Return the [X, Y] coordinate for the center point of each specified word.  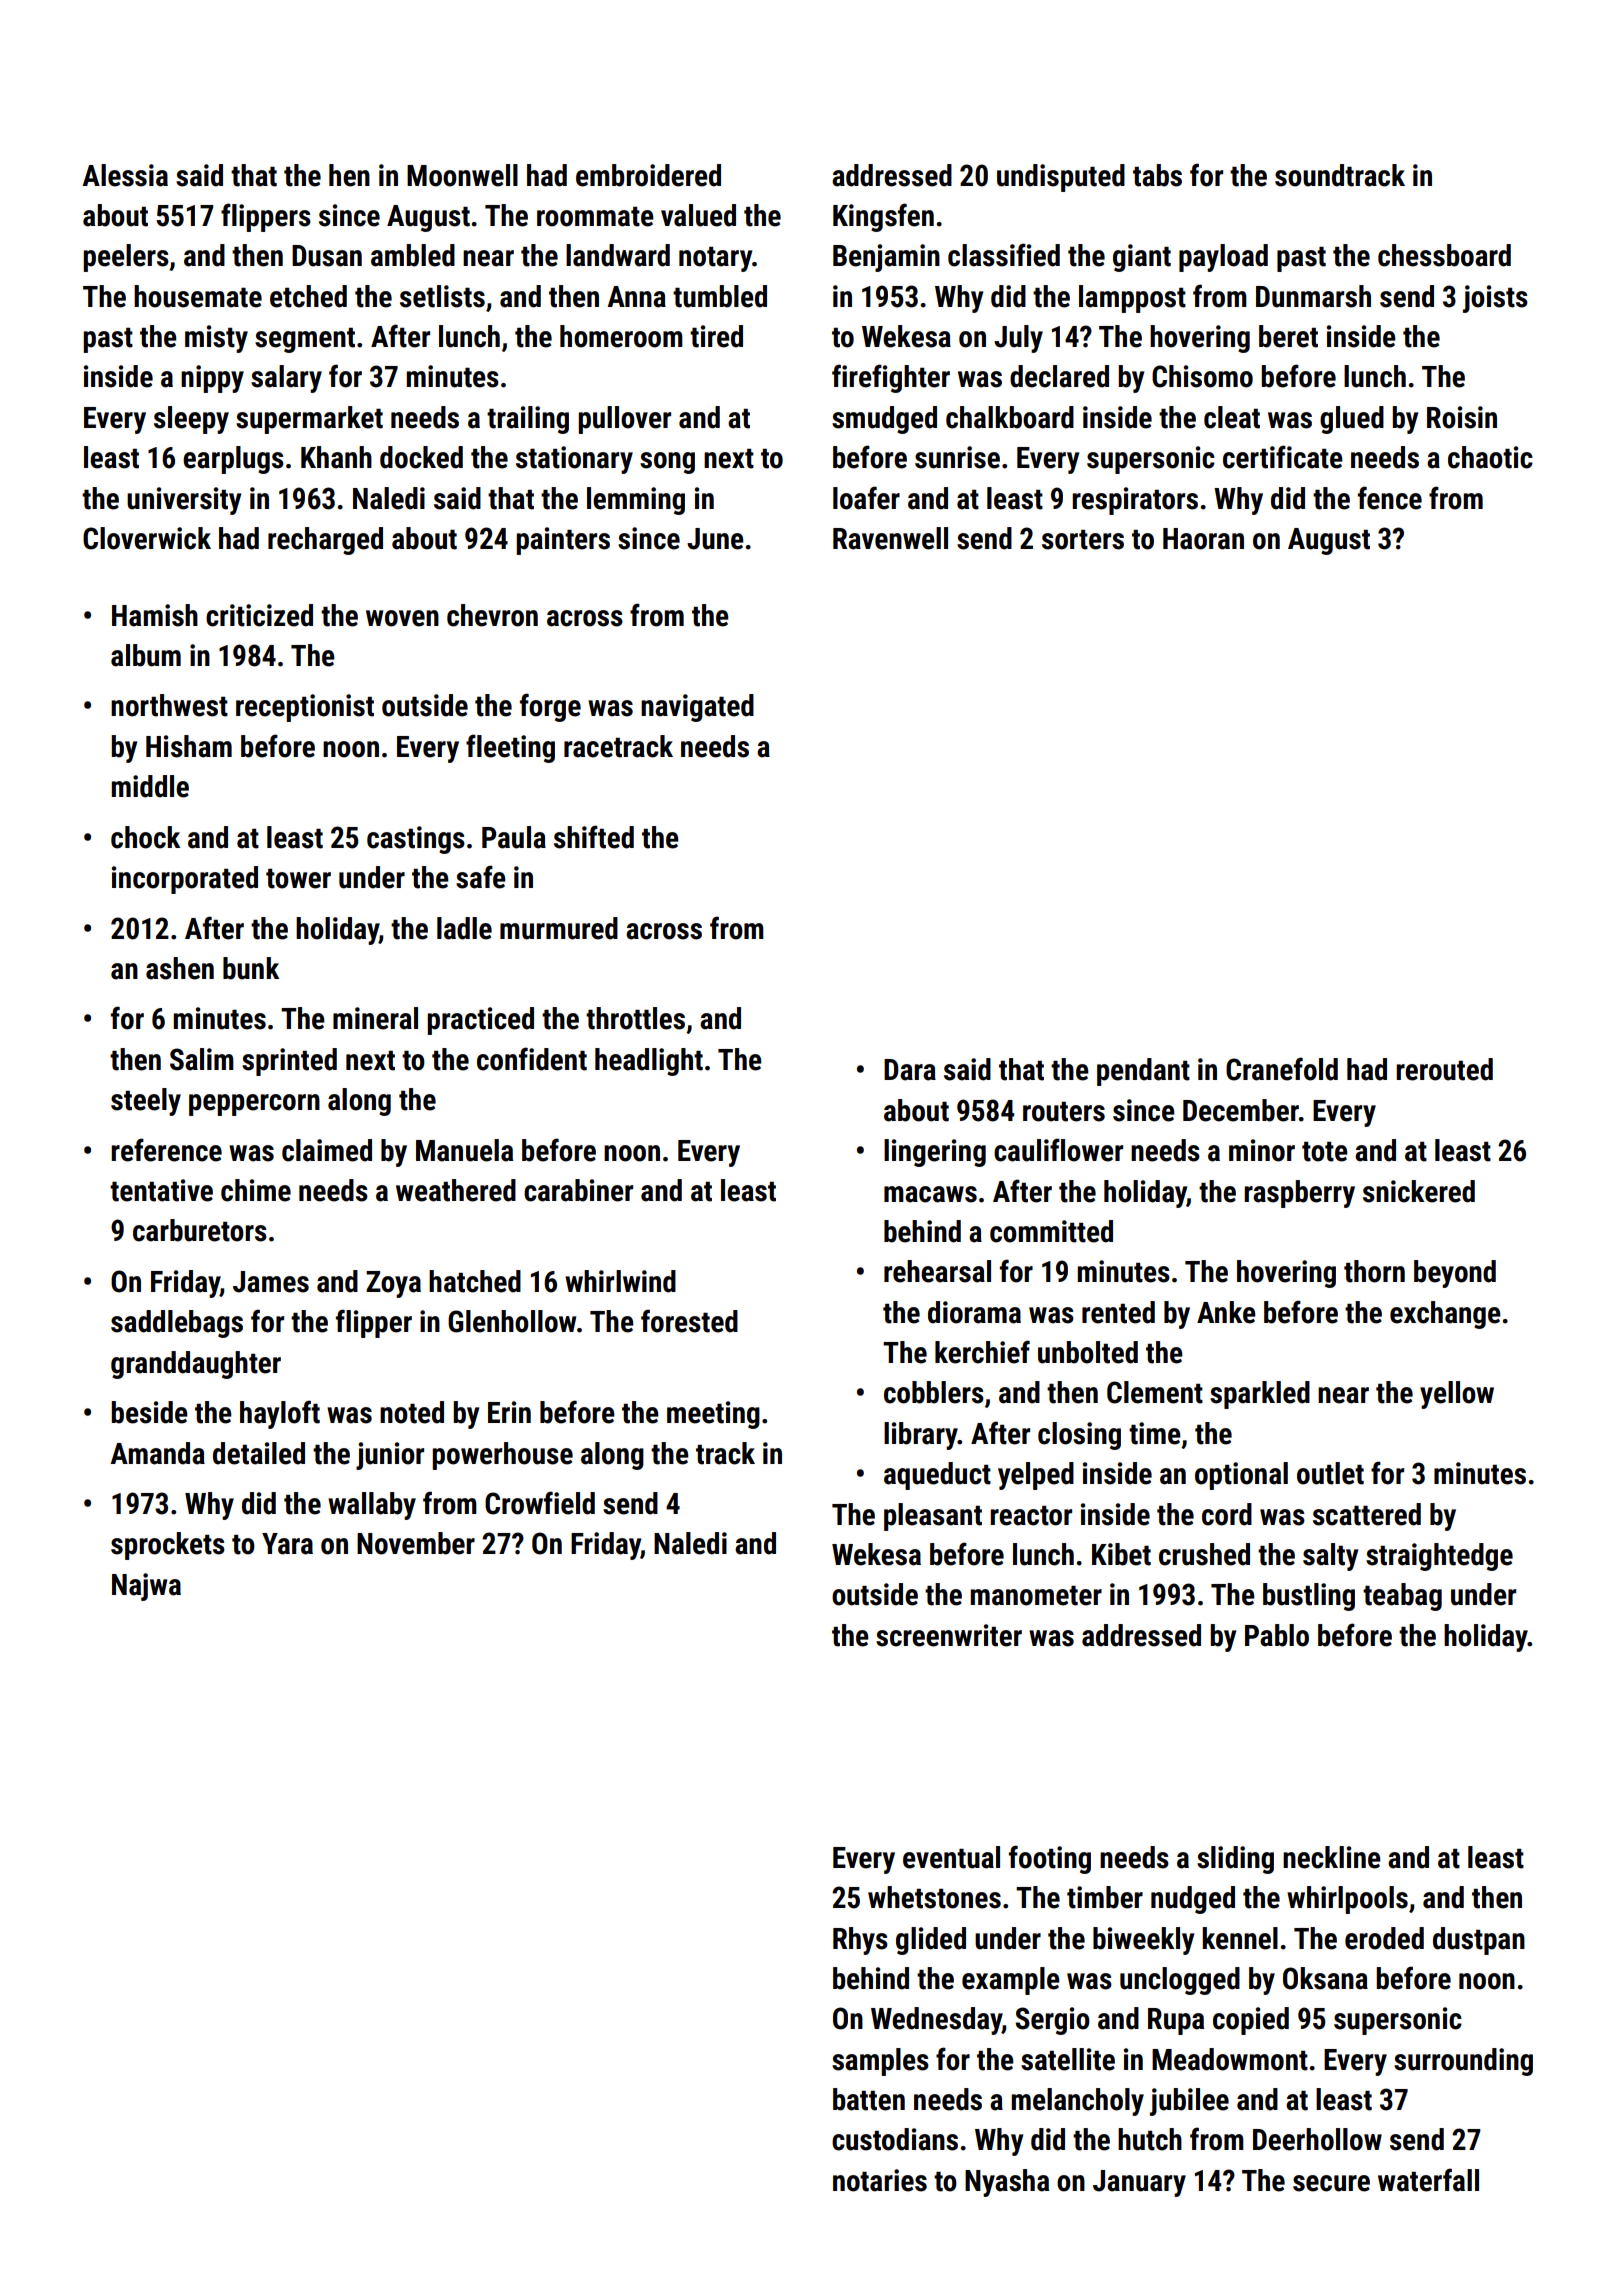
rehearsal [937, 1271]
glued [1352, 420]
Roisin [1462, 417]
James [271, 1282]
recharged [325, 541]
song [667, 463]
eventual [951, 1857]
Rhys [860, 1941]
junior [390, 1456]
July [1018, 339]
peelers [126, 258]
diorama [974, 1312]
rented [1118, 1312]
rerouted [1444, 1069]
